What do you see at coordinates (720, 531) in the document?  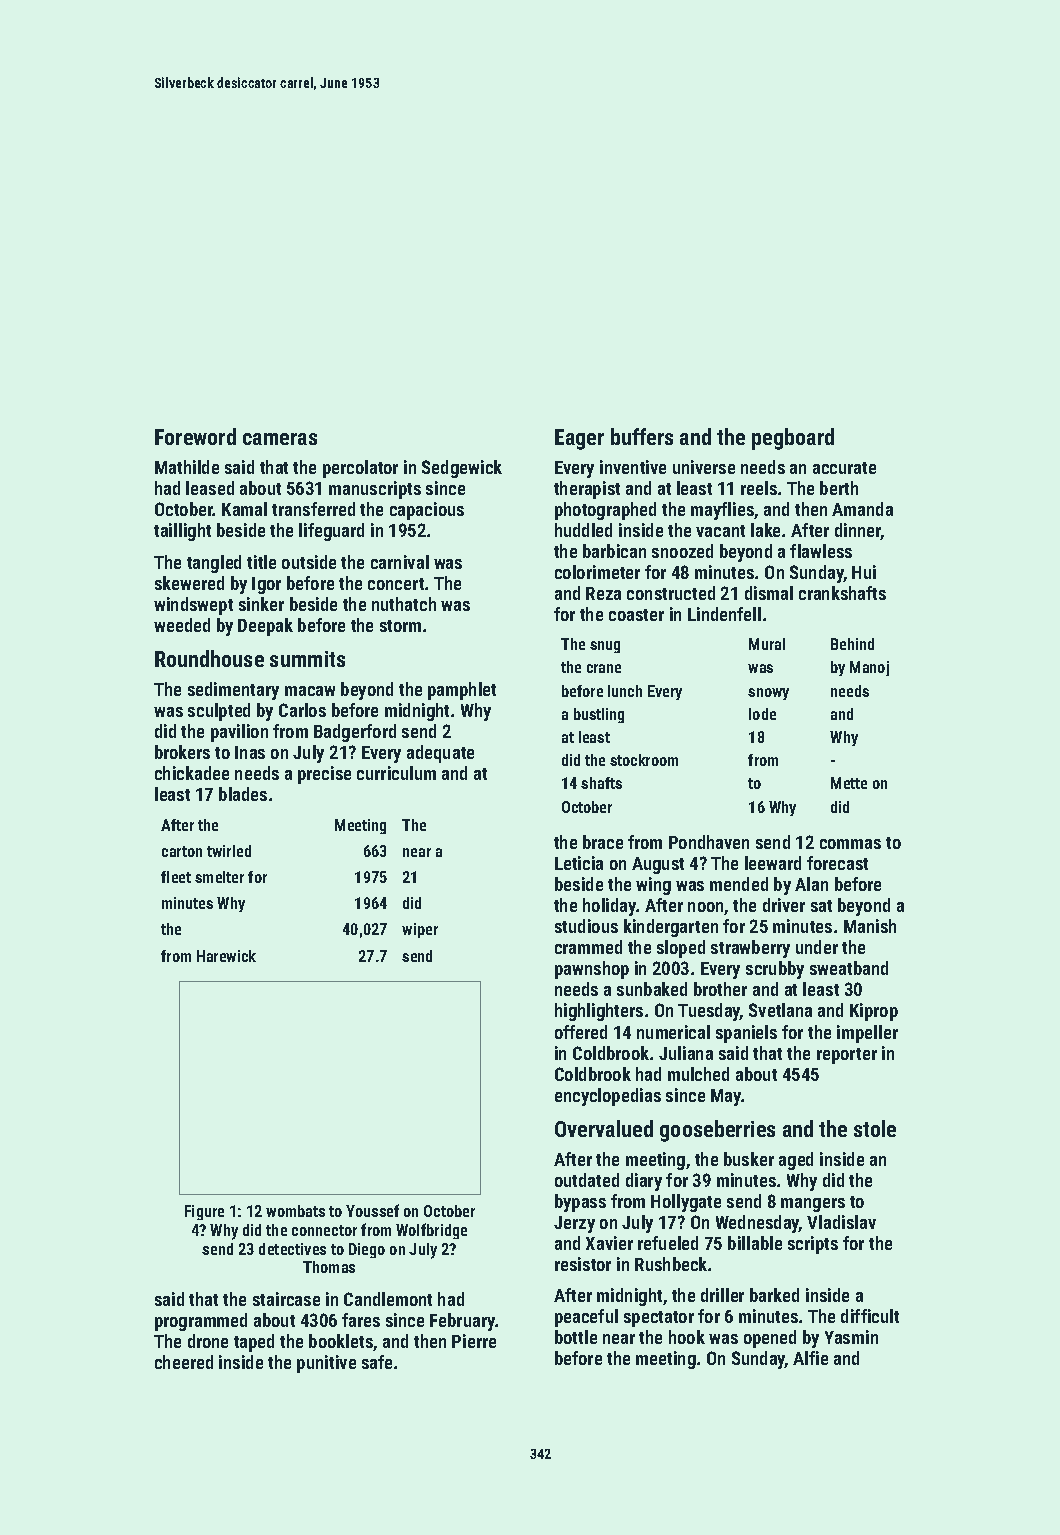 I see `vacant` at bounding box center [720, 531].
